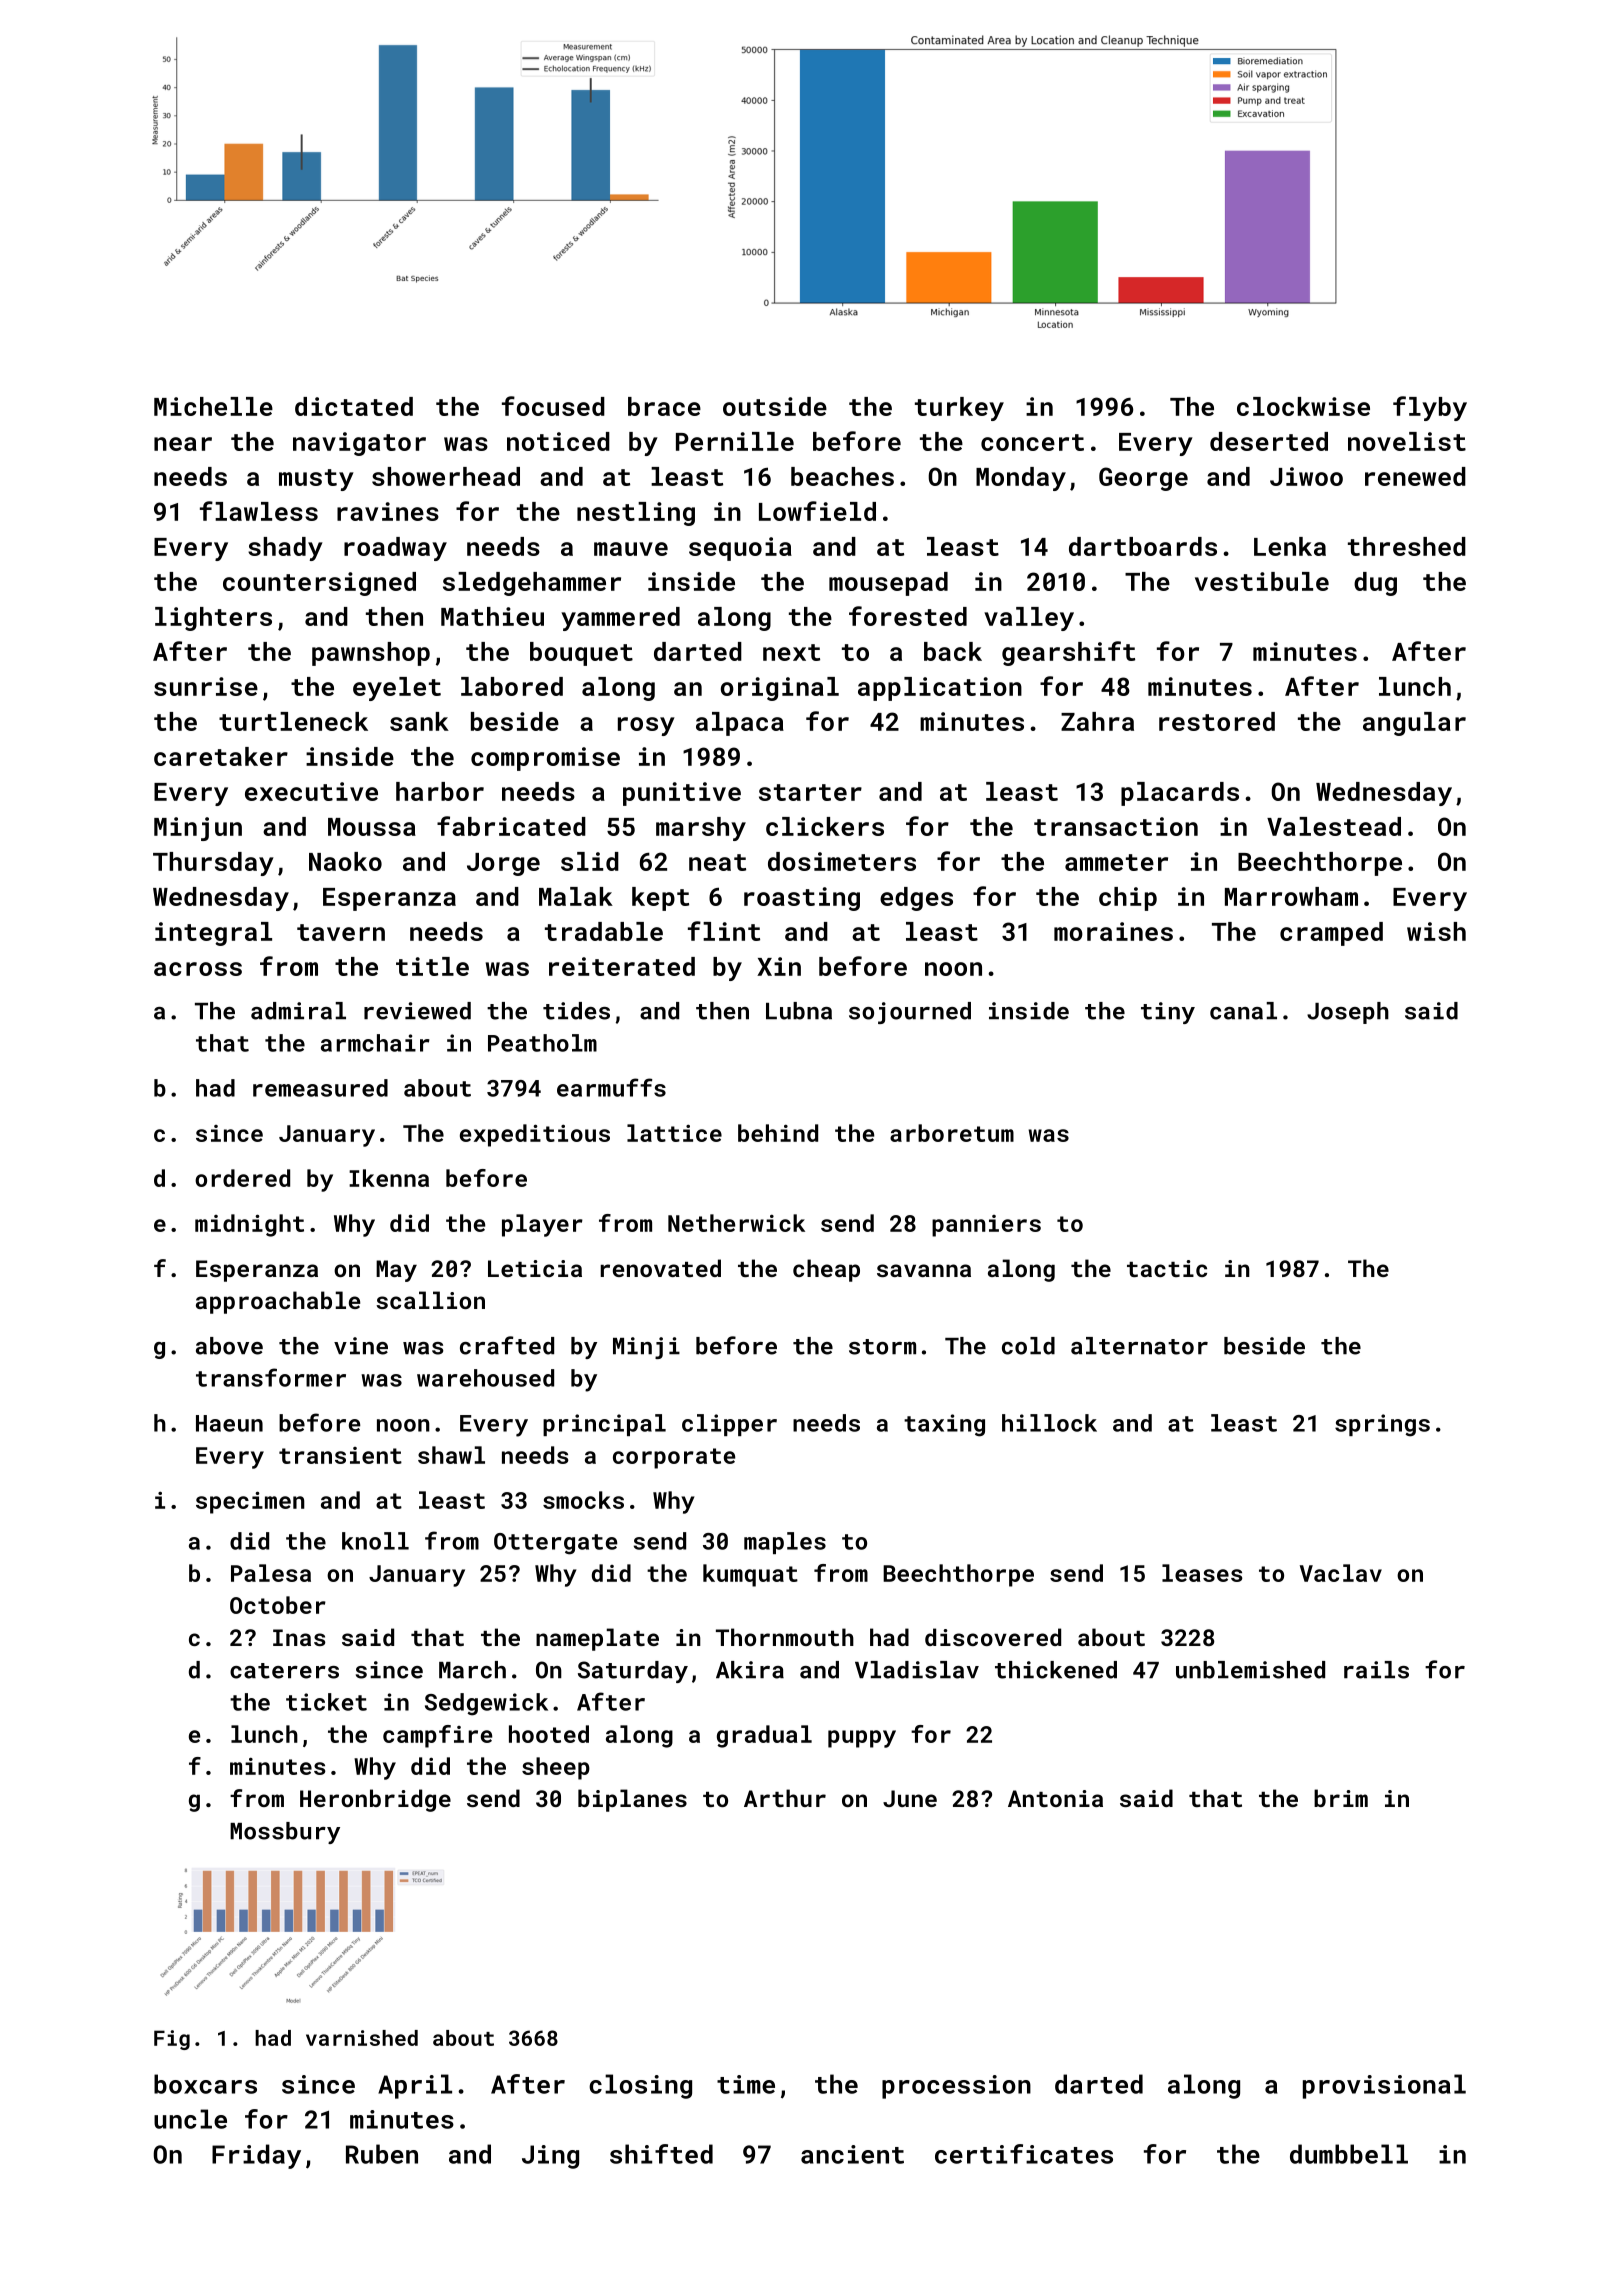  Describe the element at coordinates (888, 584) in the image. I see `mousepad` at that location.
